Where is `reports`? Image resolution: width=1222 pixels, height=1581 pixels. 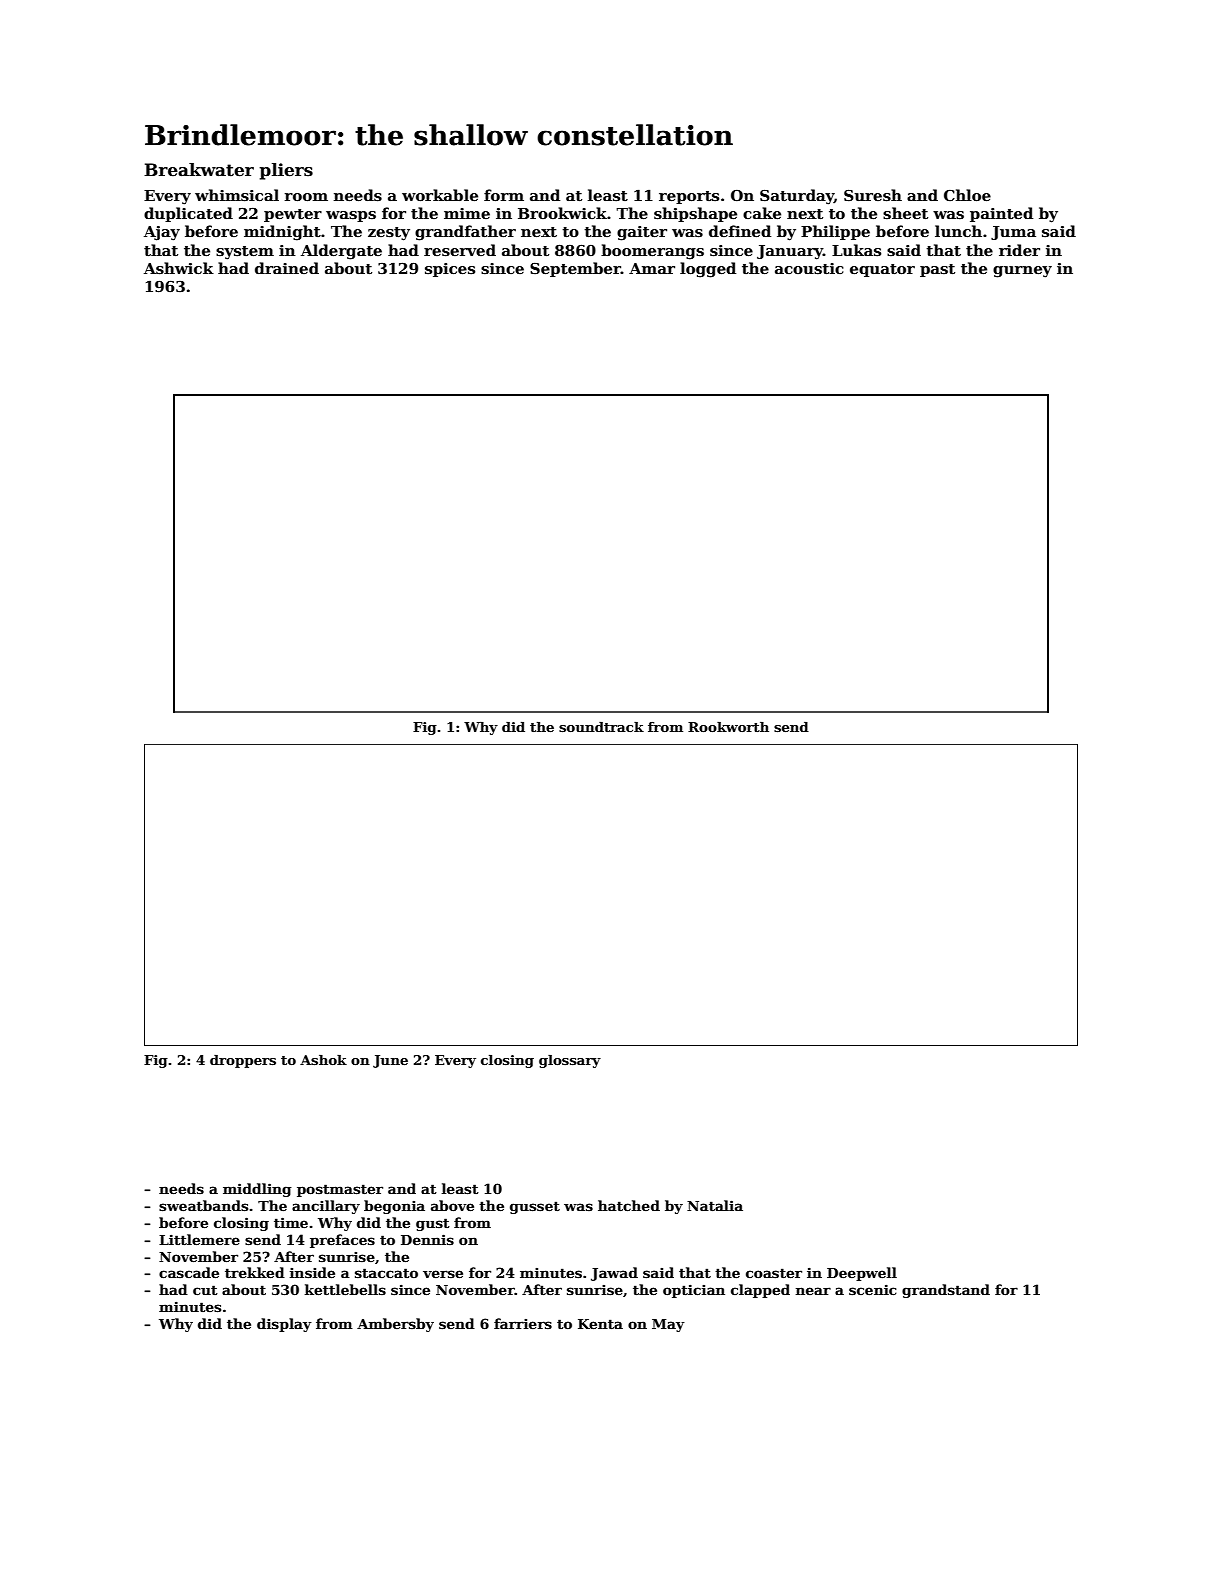 reports is located at coordinates (689, 197).
